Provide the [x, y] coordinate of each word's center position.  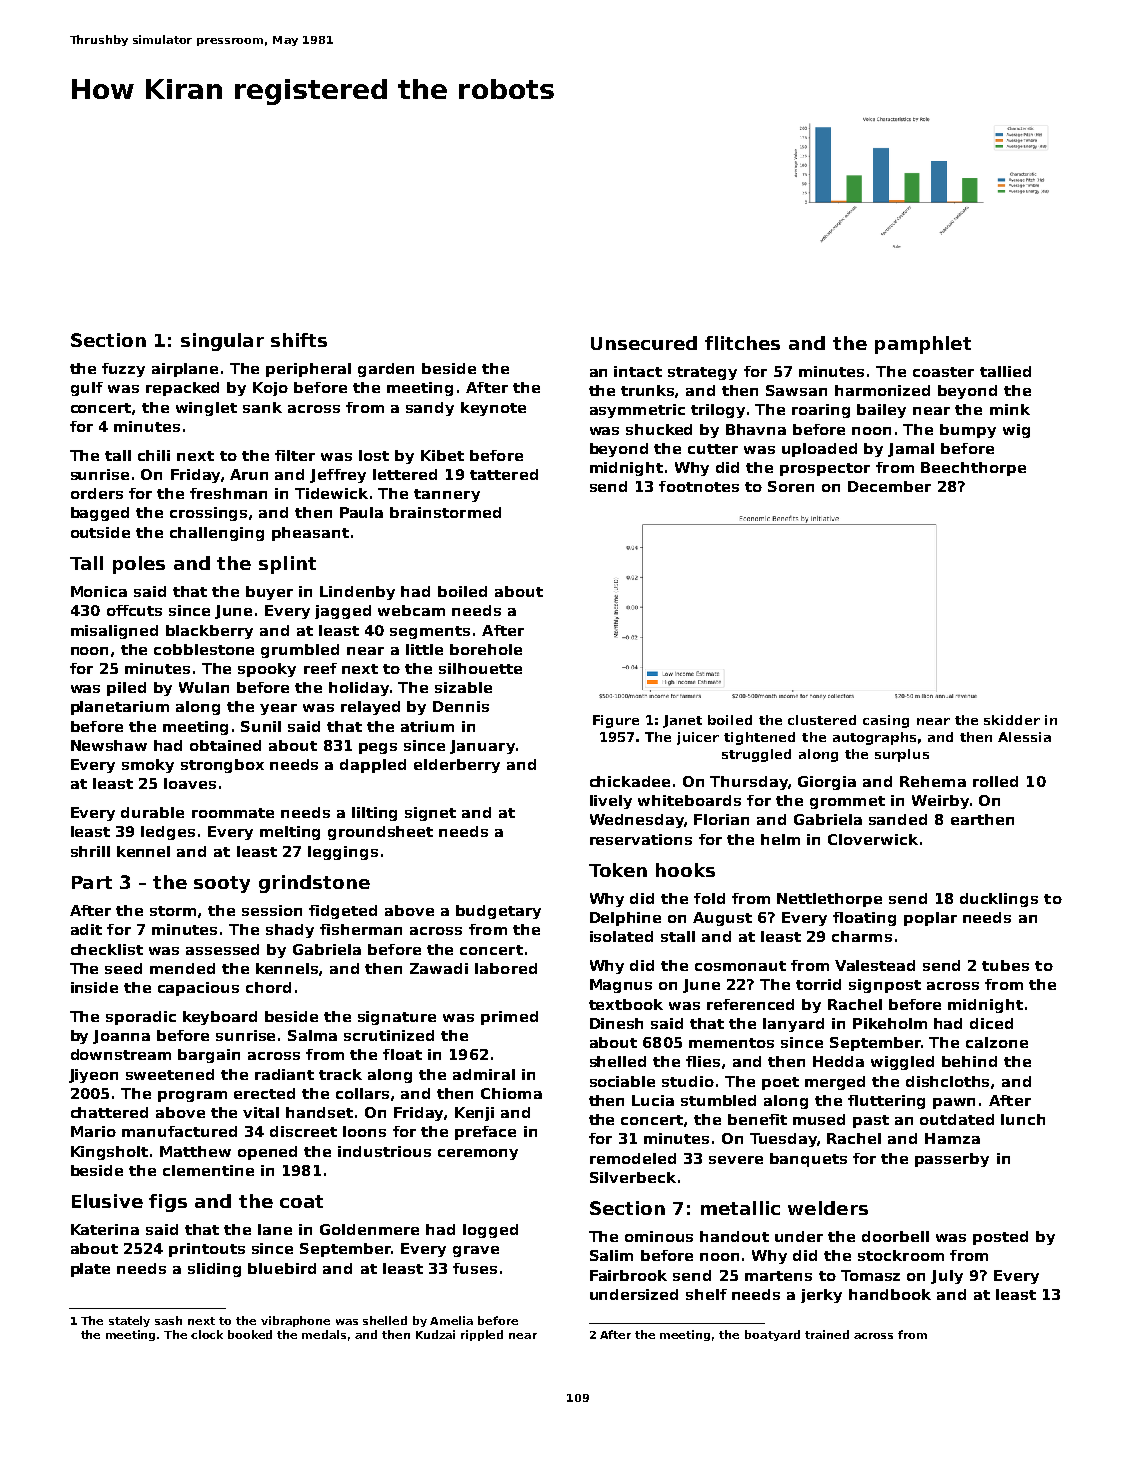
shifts [299, 340]
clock [207, 1334]
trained [827, 1334]
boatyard [772, 1335]
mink [1010, 409]
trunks [648, 391]
